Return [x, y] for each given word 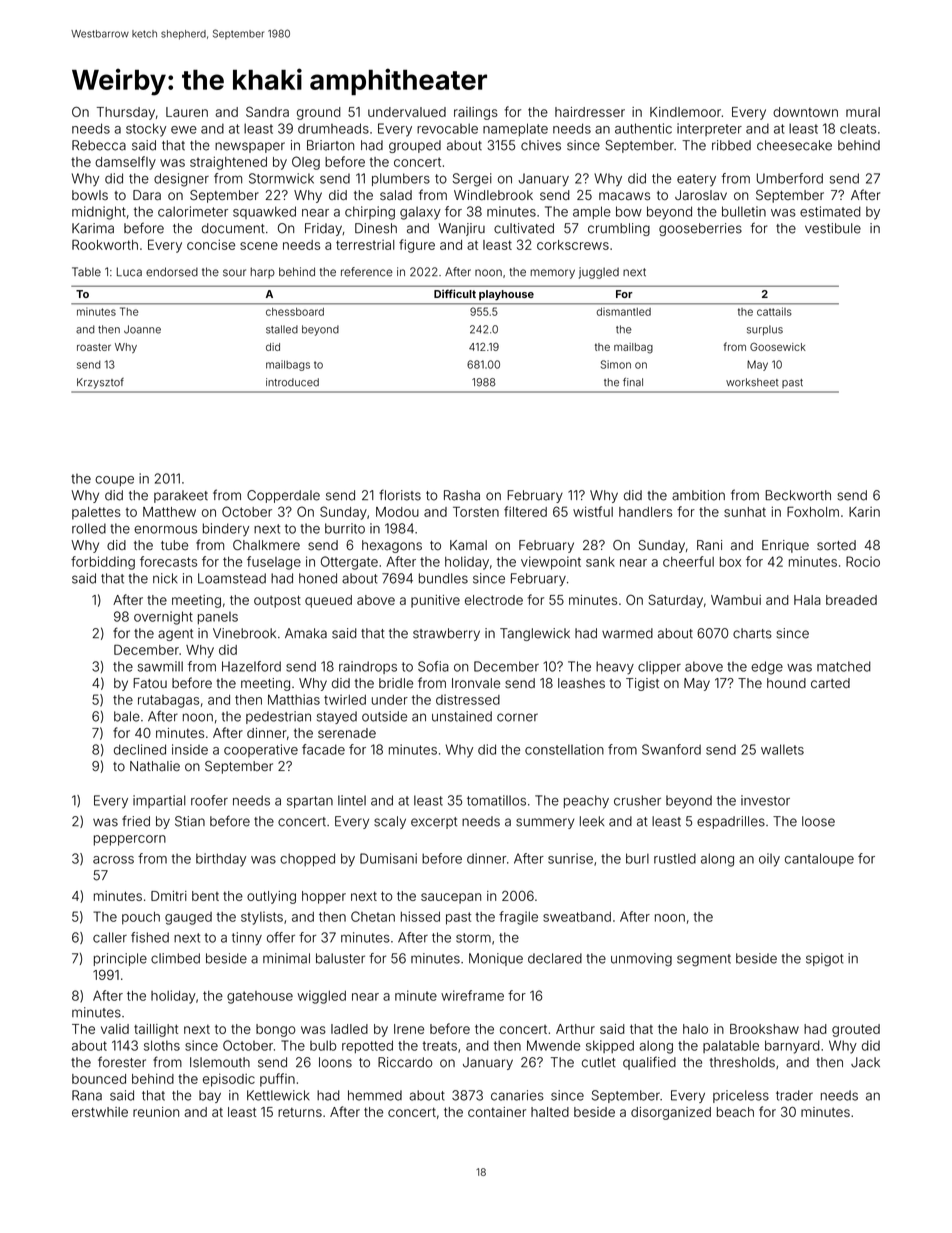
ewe [184, 130]
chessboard [295, 312]
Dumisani [388, 858]
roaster [94, 347]
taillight [156, 1030]
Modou [397, 512]
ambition [698, 495]
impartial [159, 801]
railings [476, 113]
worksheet [752, 382]
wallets [782, 749]
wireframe [472, 995]
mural [863, 112]
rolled [89, 528]
